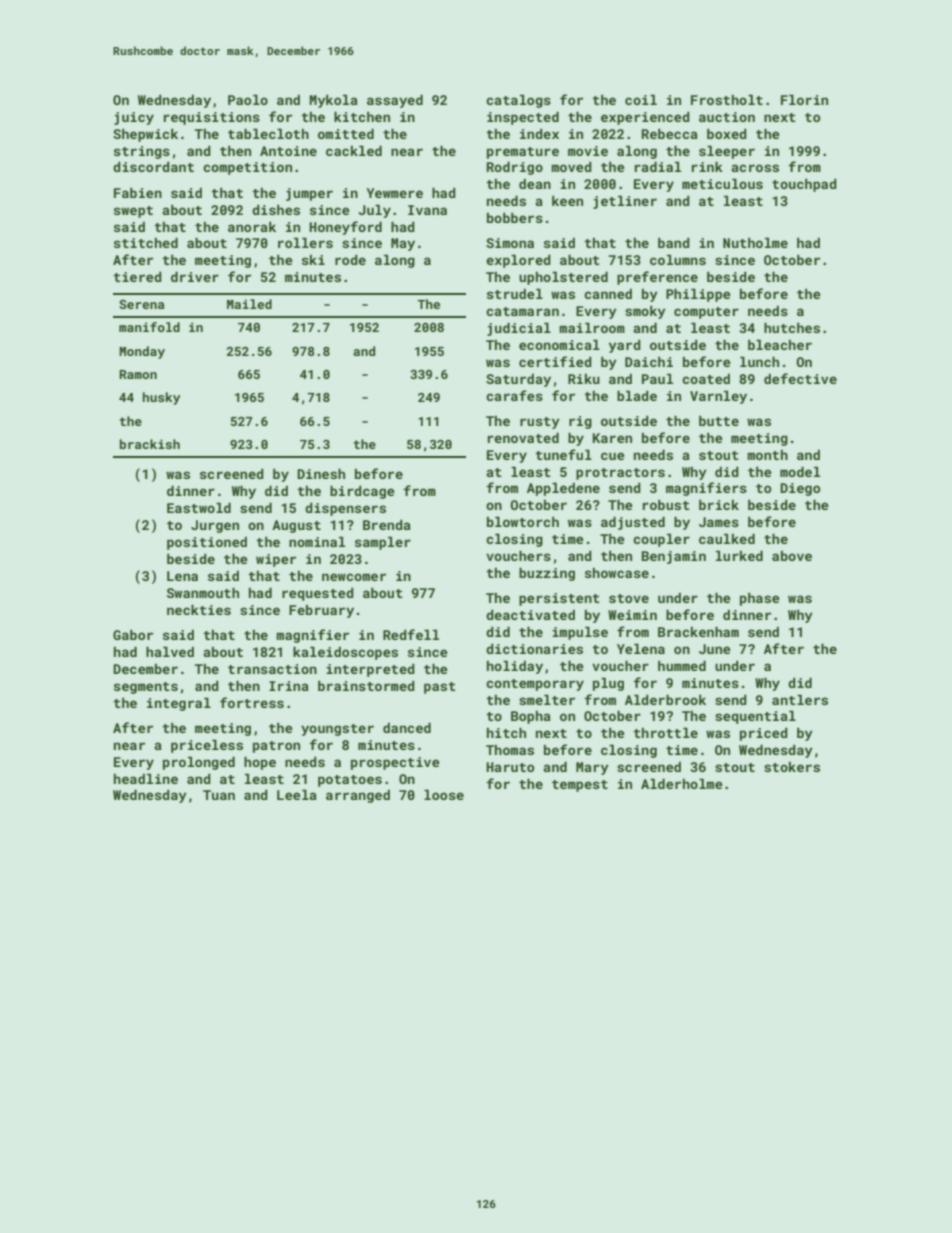 Image resolution: width=952 pixels, height=1233 pixels. What do you see at coordinates (547, 574) in the screenshot?
I see `buzzing` at bounding box center [547, 574].
